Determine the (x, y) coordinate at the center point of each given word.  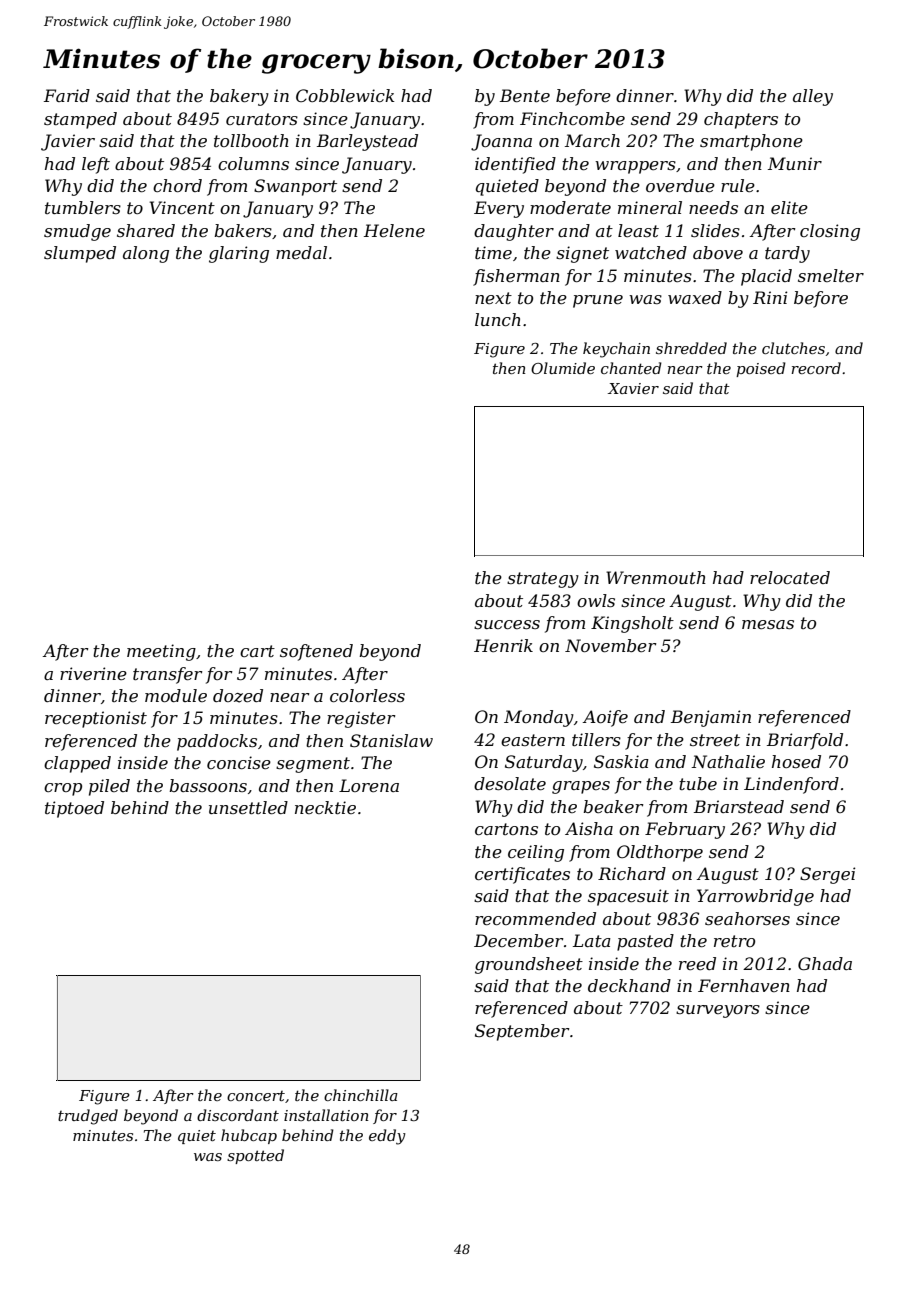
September (522, 1032)
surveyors (718, 1011)
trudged (88, 1117)
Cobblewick (345, 95)
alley (813, 97)
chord (177, 185)
